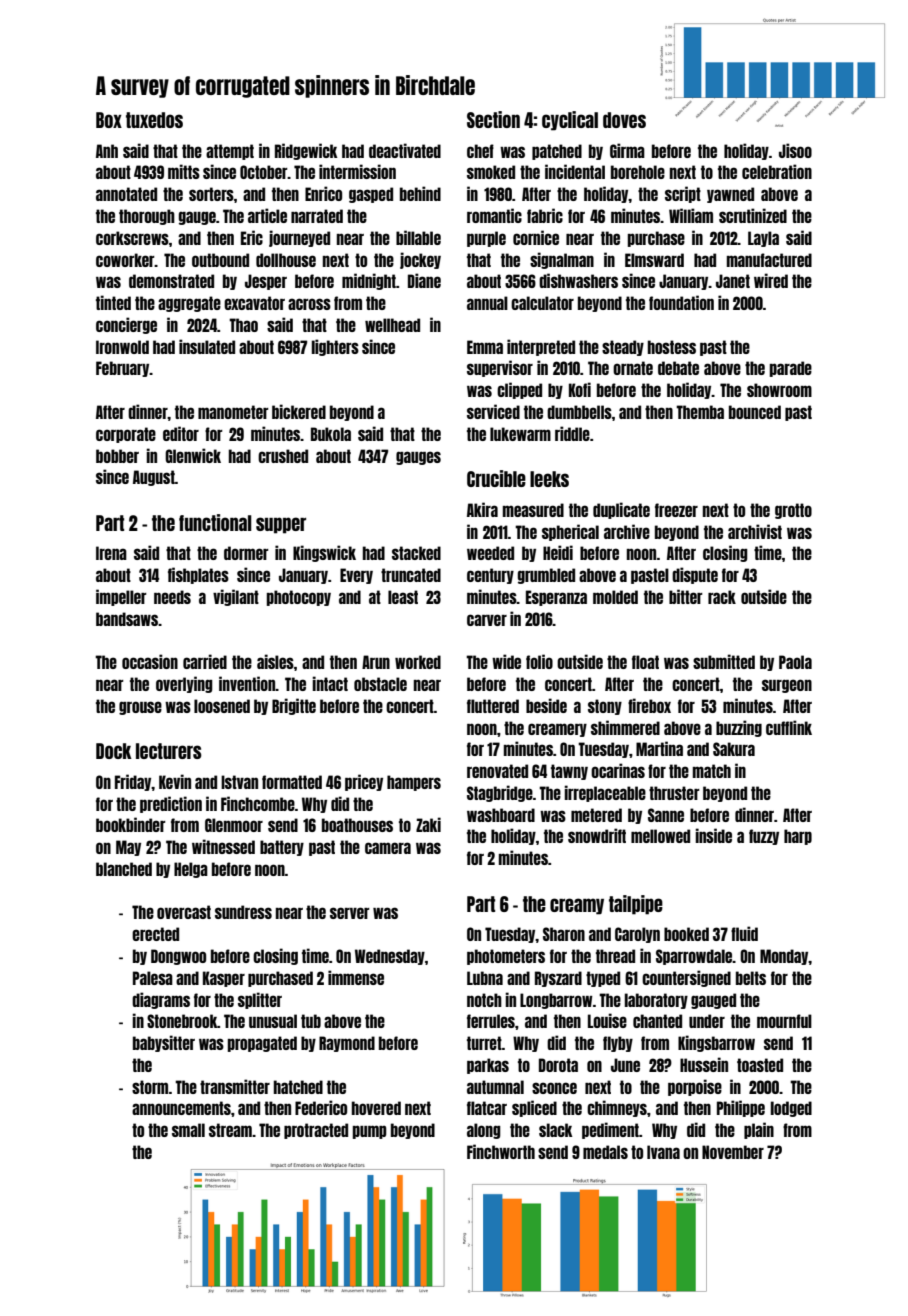 This document has width=908, height=1316. I want to click on Section, so click(493, 119).
